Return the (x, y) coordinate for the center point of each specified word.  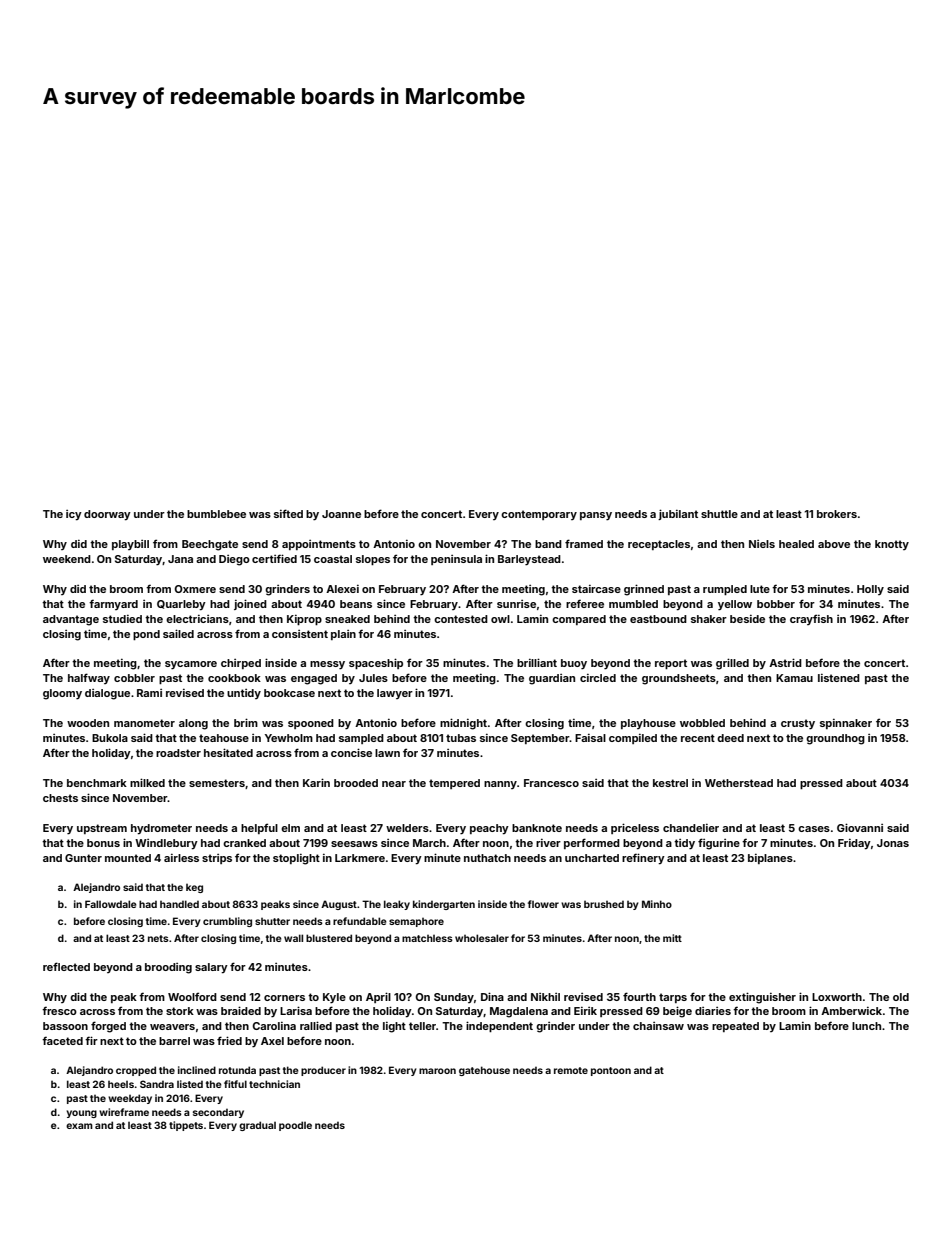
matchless (427, 938)
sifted (288, 513)
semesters (217, 783)
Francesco (551, 783)
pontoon (611, 1071)
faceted (62, 1040)
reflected (66, 966)
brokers (837, 514)
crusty (798, 724)
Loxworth (837, 997)
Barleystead (529, 560)
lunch (866, 1026)
